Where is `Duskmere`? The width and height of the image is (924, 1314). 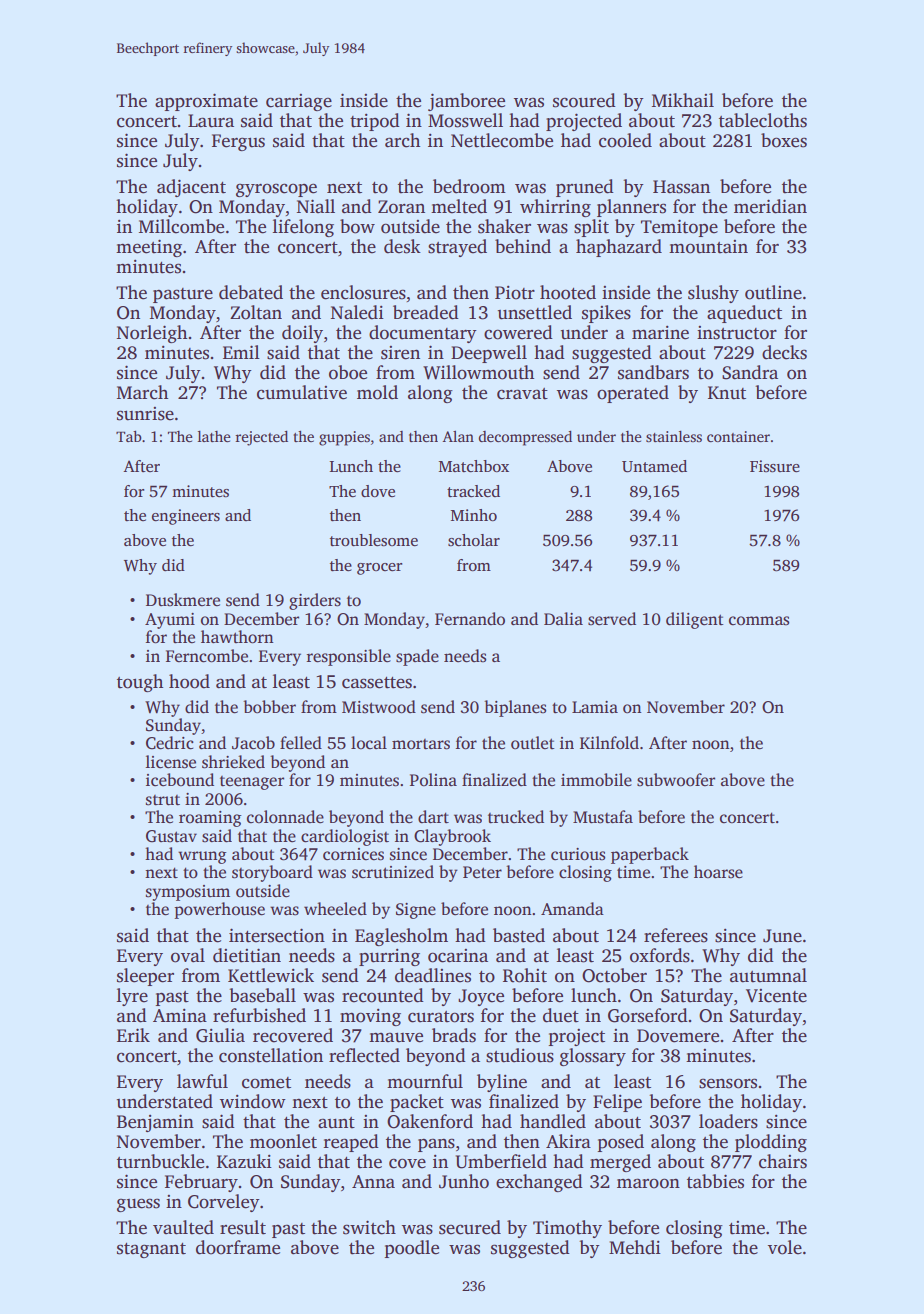
Duskmere is located at coordinates (183, 600).
